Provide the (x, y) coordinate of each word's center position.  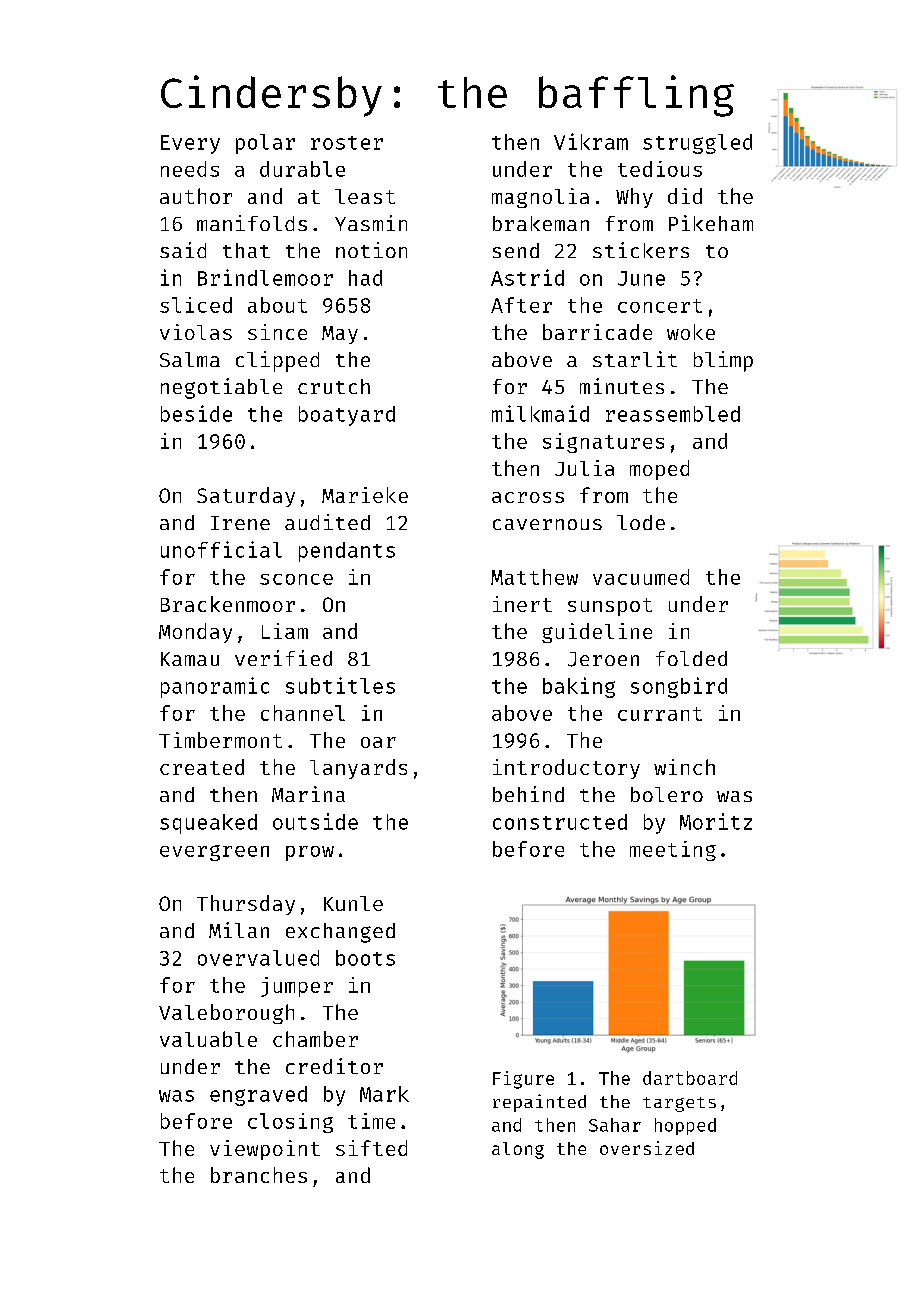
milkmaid (540, 413)
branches (259, 1175)
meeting (673, 851)
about (277, 305)
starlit (635, 359)
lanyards (358, 769)
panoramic (215, 687)
